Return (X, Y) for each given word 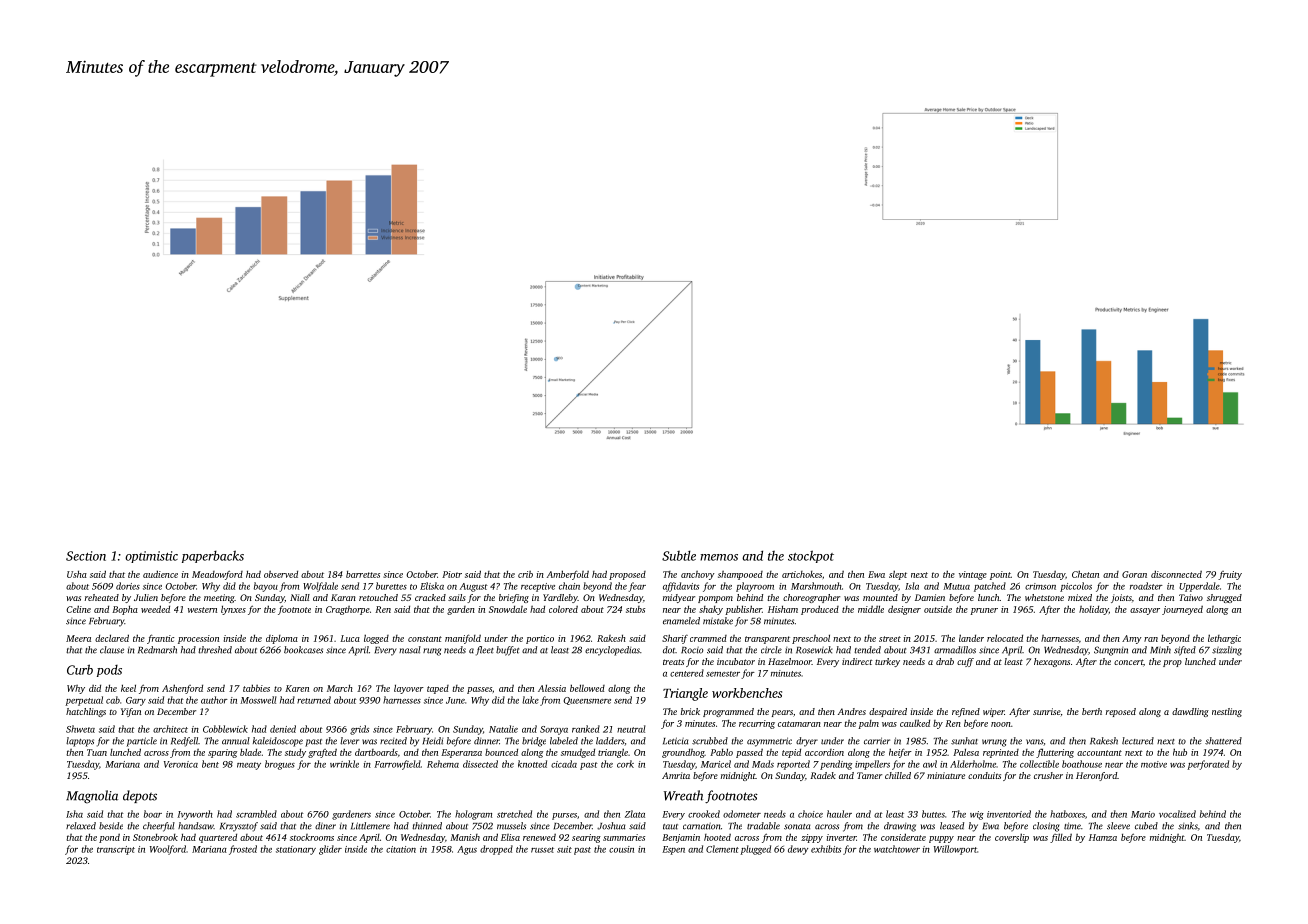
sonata (797, 827)
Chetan (1085, 574)
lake (530, 700)
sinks (1188, 826)
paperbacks (213, 556)
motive (1154, 764)
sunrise (1046, 711)
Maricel (716, 764)
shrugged (1224, 598)
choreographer (811, 598)
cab (113, 700)
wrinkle (344, 764)
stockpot (811, 556)
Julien (146, 597)
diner (325, 826)
